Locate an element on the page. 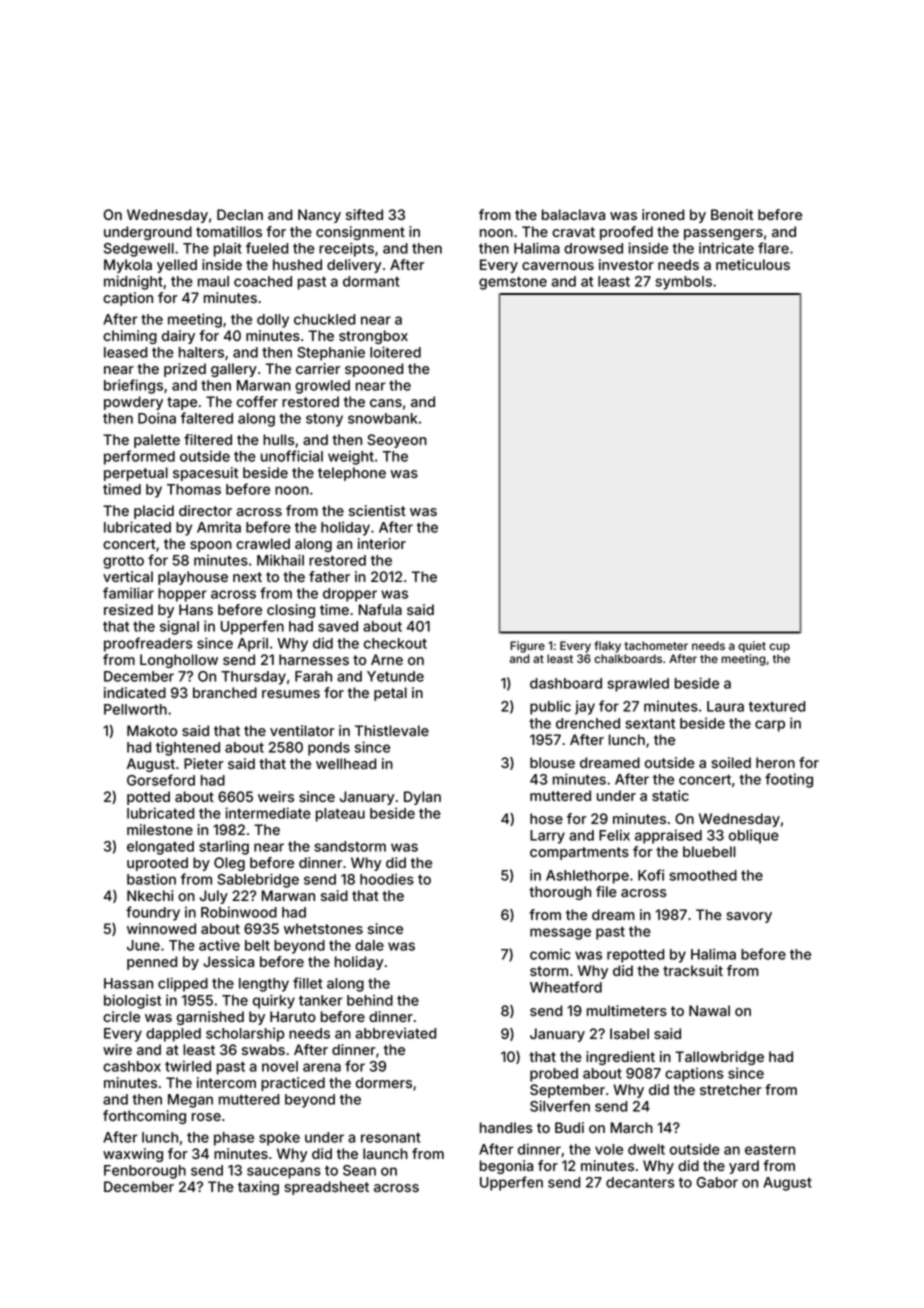  Declan is located at coordinates (240, 214).
